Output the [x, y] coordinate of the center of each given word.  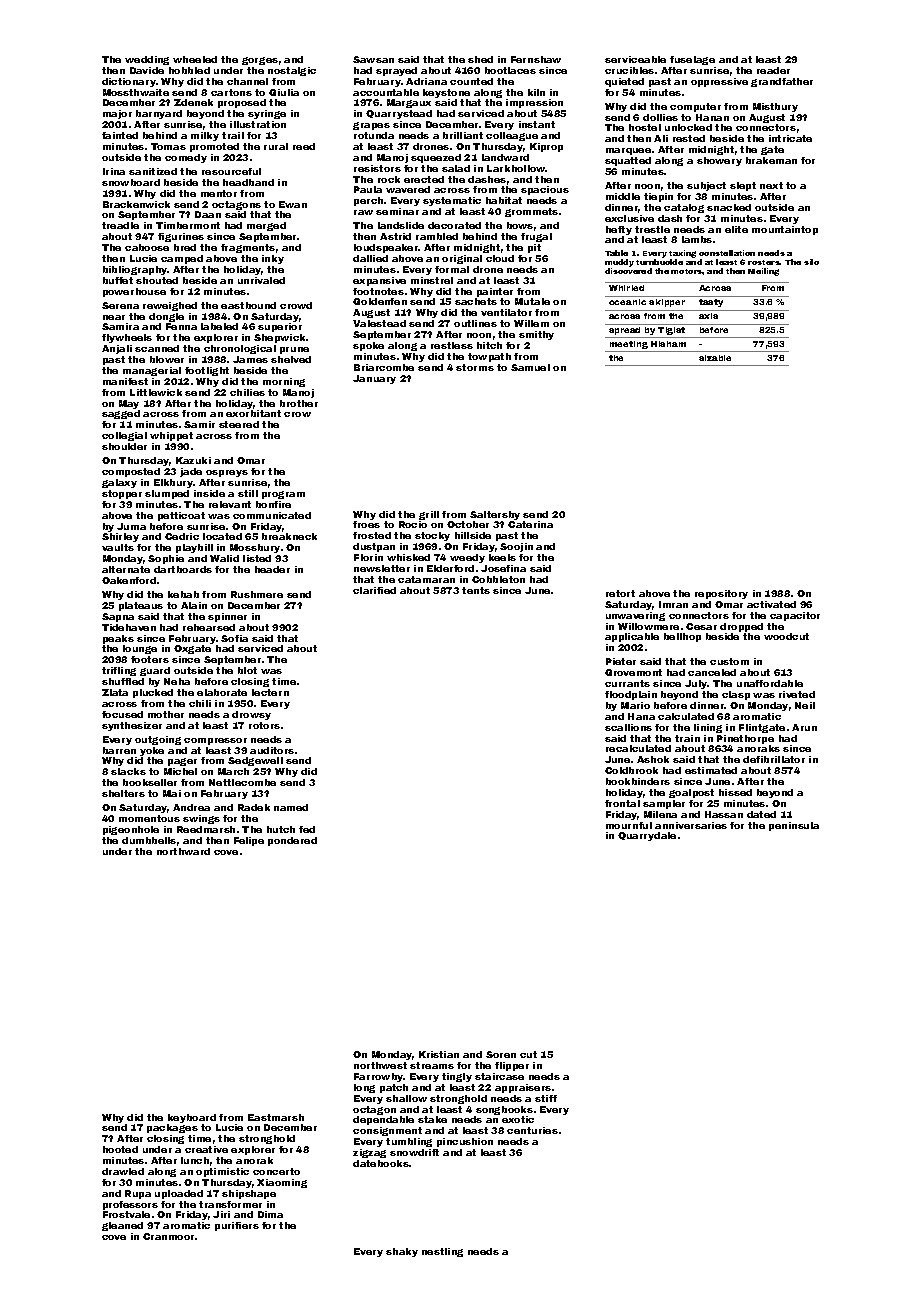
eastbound [248, 305]
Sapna [118, 617]
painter [495, 292]
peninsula [794, 826]
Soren [501, 1054]
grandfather [782, 82]
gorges [260, 61]
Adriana [426, 81]
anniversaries [691, 825]
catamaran [426, 579]
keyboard [192, 1118]
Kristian [439, 1054]
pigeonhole [131, 830]
